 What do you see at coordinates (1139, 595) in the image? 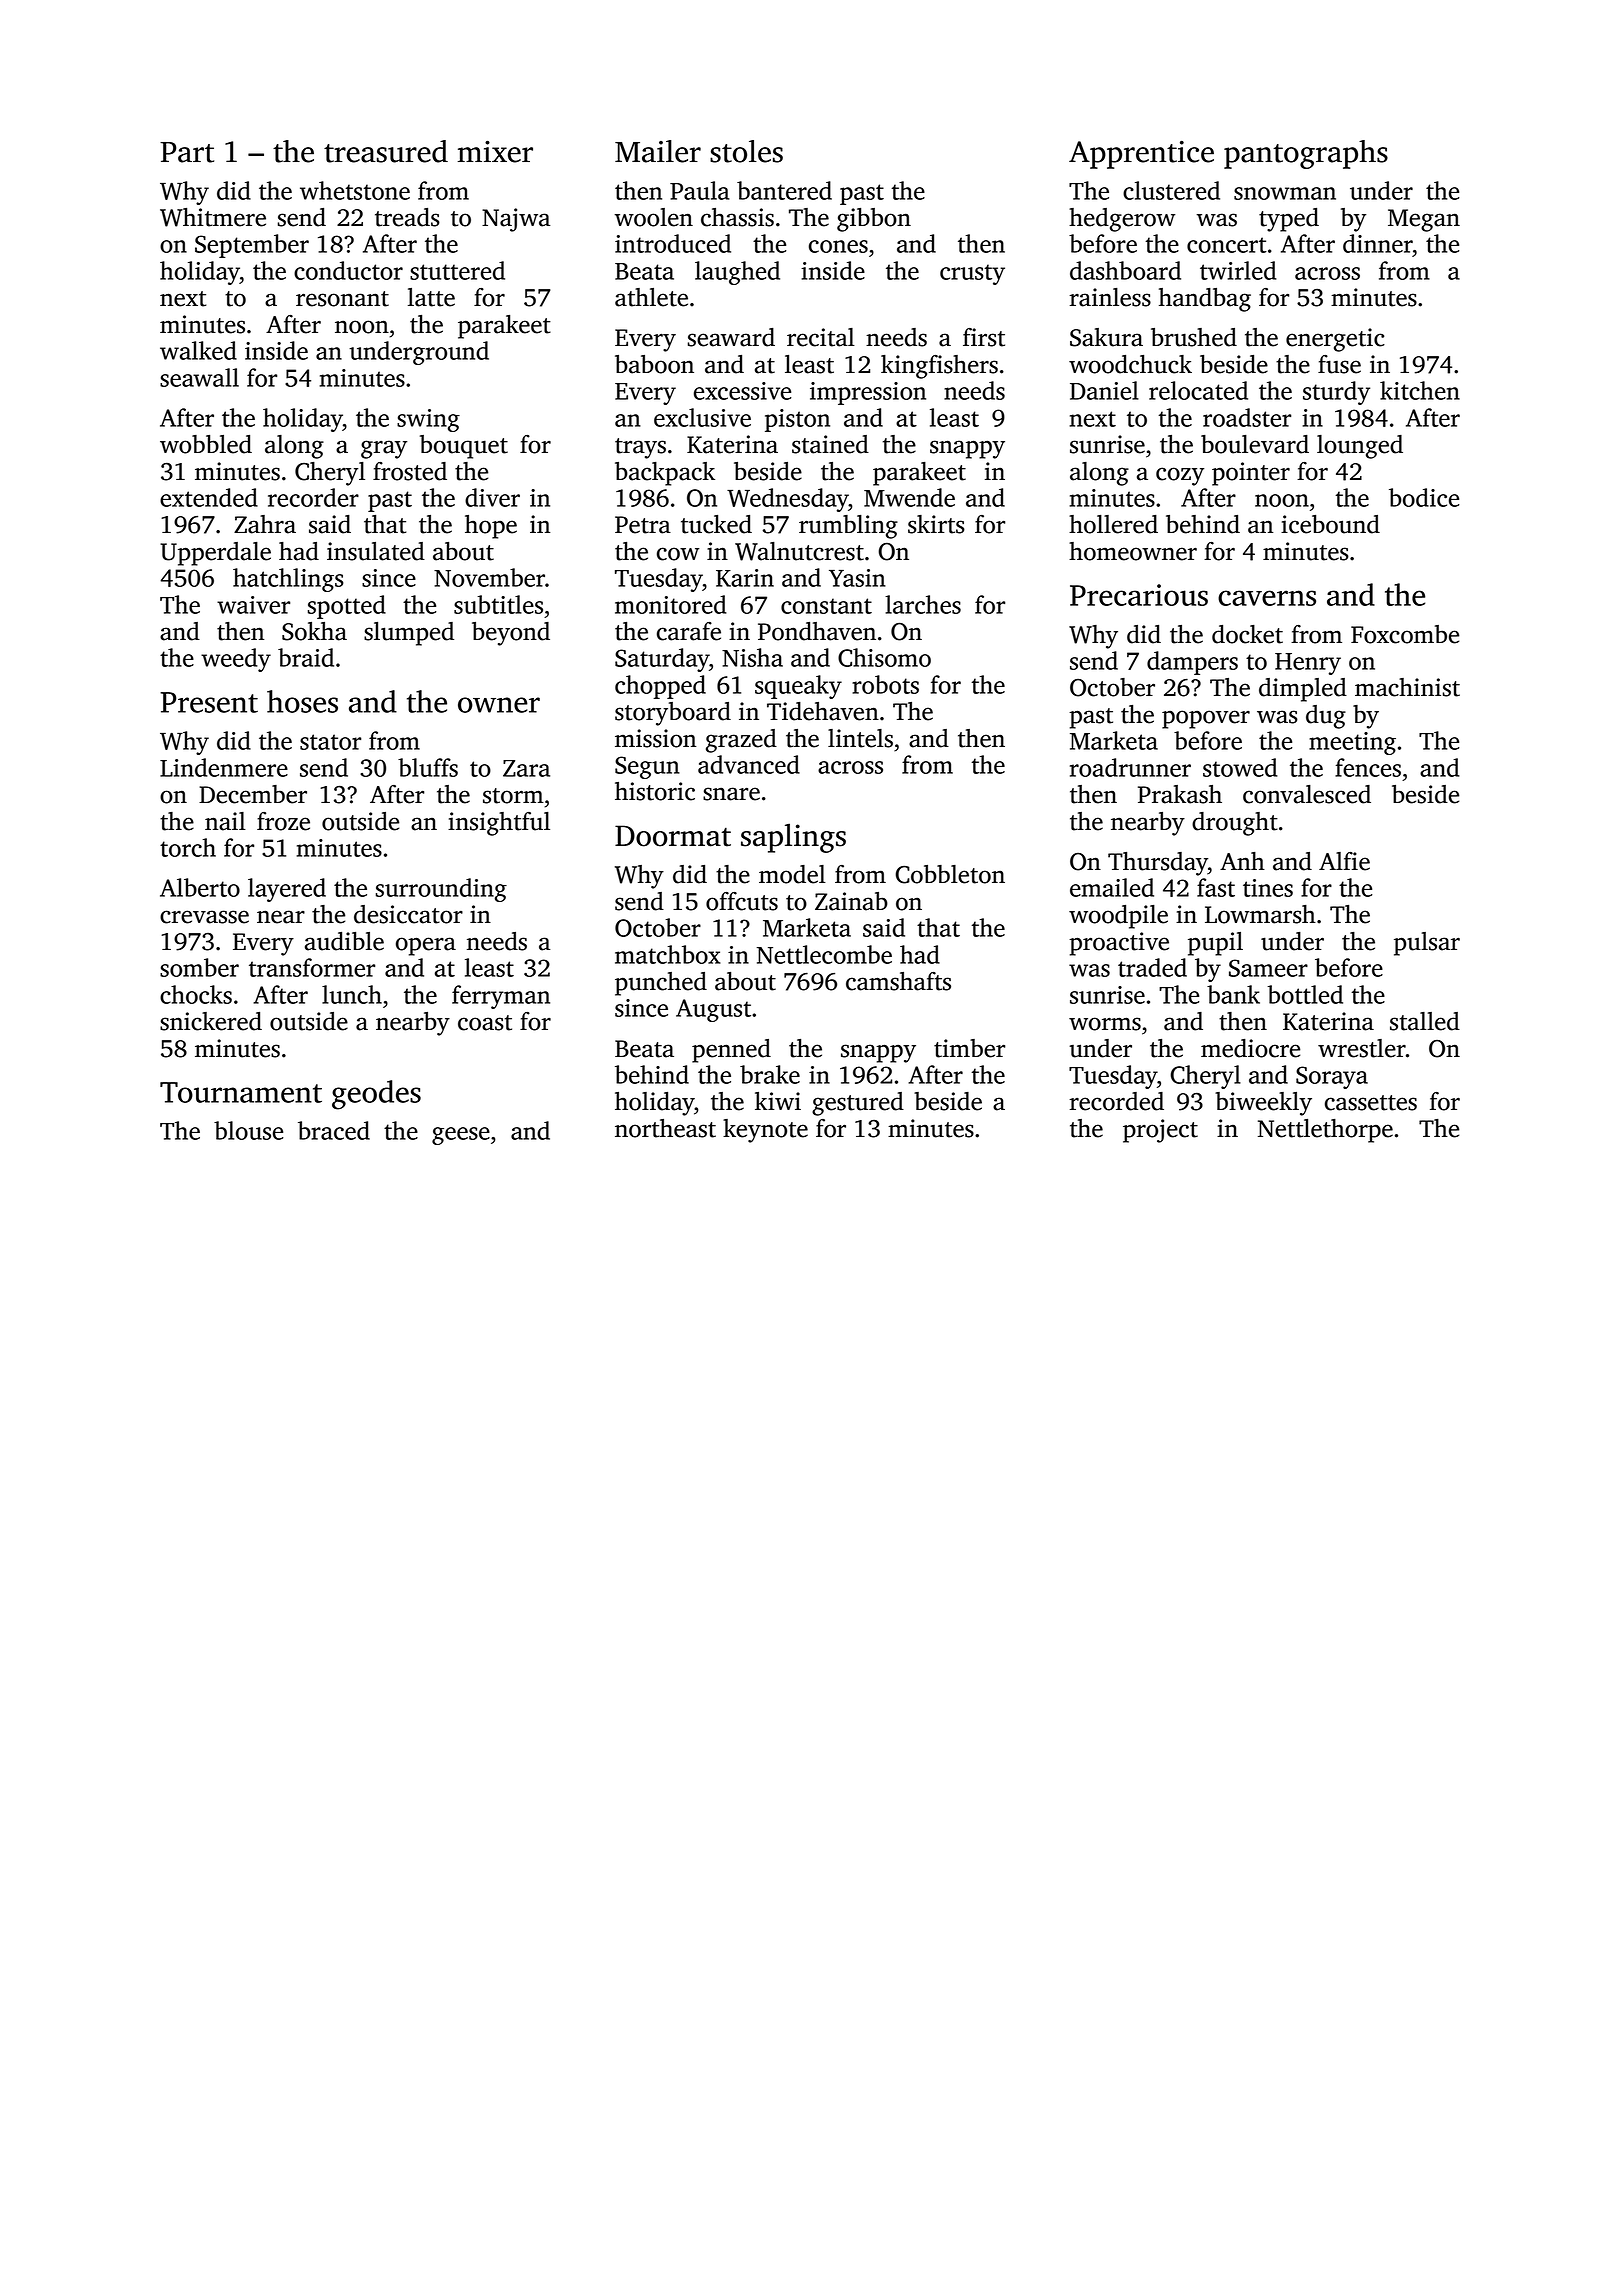
I see `Precarious` at bounding box center [1139, 595].
